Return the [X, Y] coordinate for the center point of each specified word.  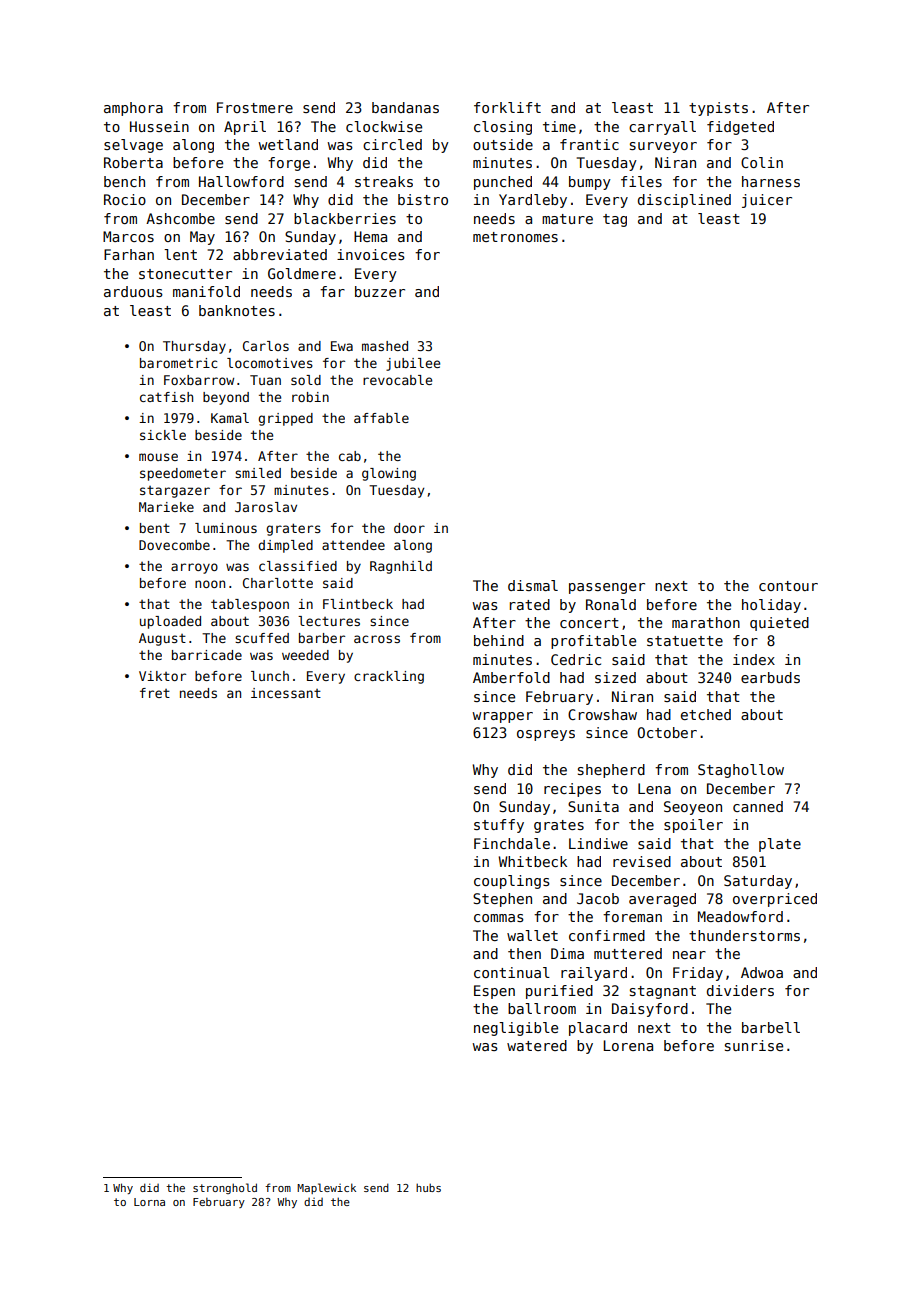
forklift [507, 107]
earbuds [770, 677]
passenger [607, 588]
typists [718, 109]
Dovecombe [174, 545]
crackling [389, 677]
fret [155, 693]
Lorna [149, 1202]
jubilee [413, 364]
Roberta [133, 162]
